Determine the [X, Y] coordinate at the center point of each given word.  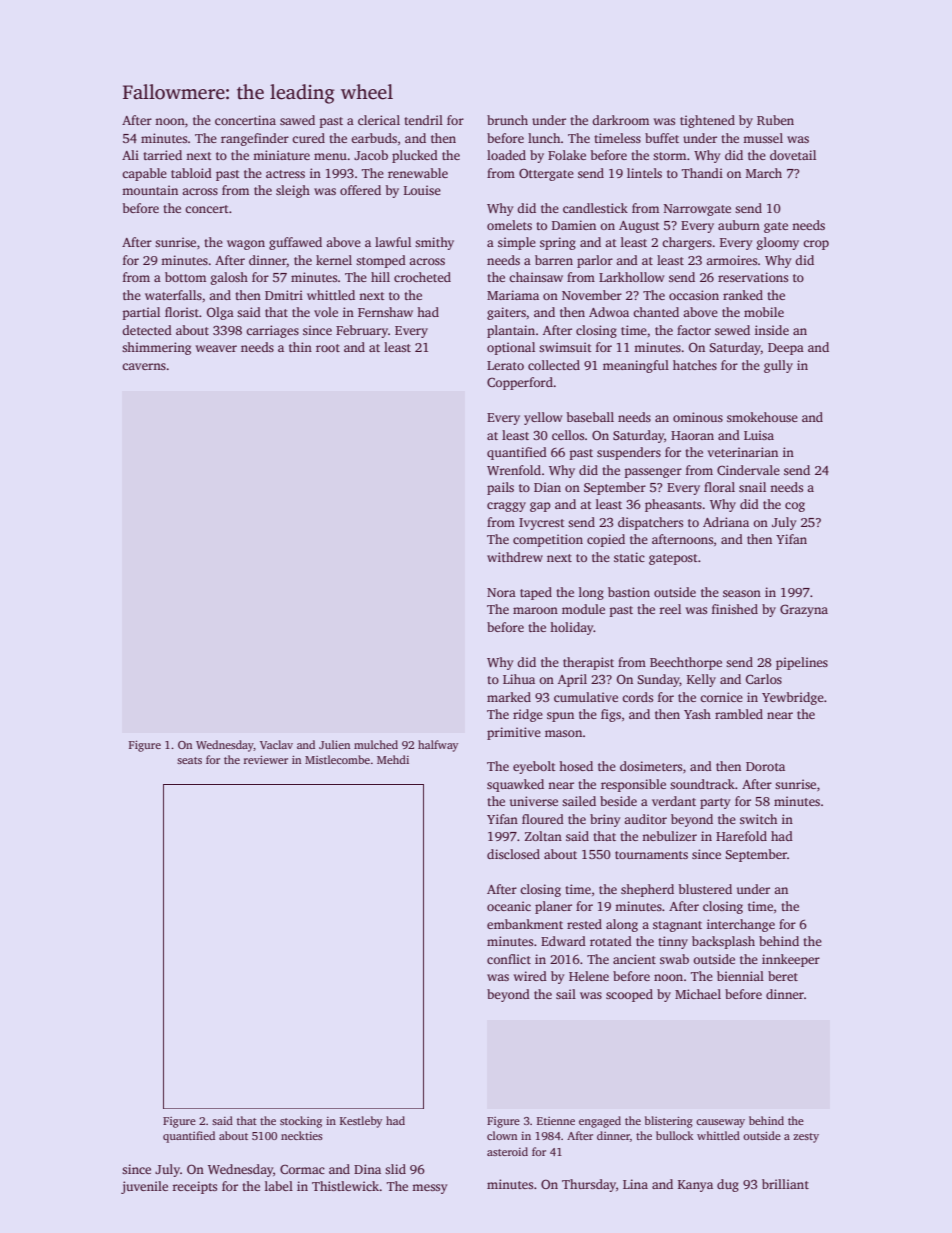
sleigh [293, 191]
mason [563, 733]
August [639, 227]
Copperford [520, 383]
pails [500, 488]
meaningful [636, 366]
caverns [144, 366]
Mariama [513, 295]
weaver [216, 348]
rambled [739, 714]
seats [189, 760]
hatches [695, 365]
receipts [194, 1187]
